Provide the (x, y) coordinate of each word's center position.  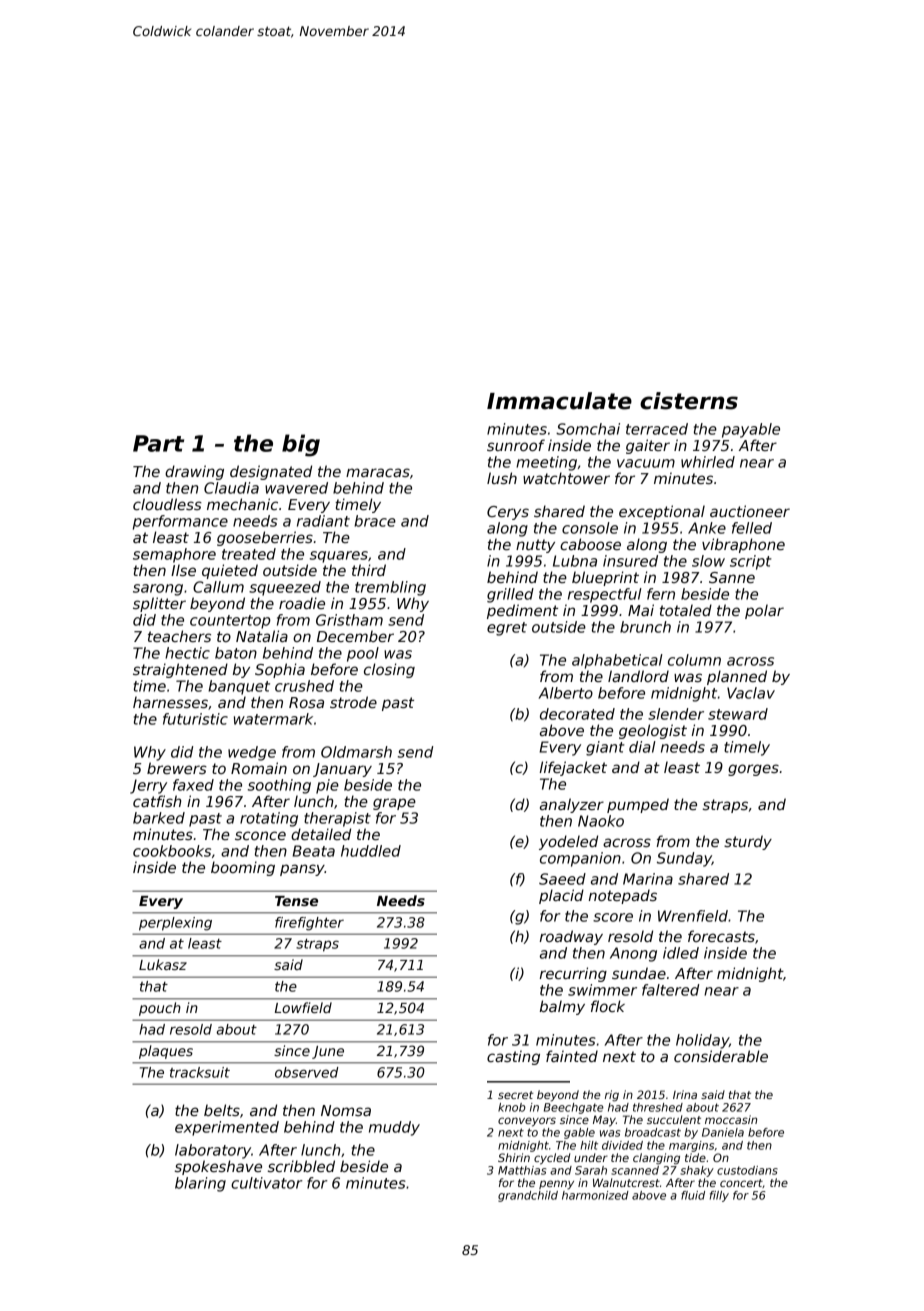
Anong (633, 954)
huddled (371, 851)
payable (751, 430)
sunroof (516, 445)
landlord (638, 676)
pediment (522, 611)
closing (389, 670)
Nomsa (346, 1110)
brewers (177, 768)
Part (158, 443)
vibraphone (743, 545)
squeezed (285, 588)
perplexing (175, 924)
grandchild (528, 1196)
